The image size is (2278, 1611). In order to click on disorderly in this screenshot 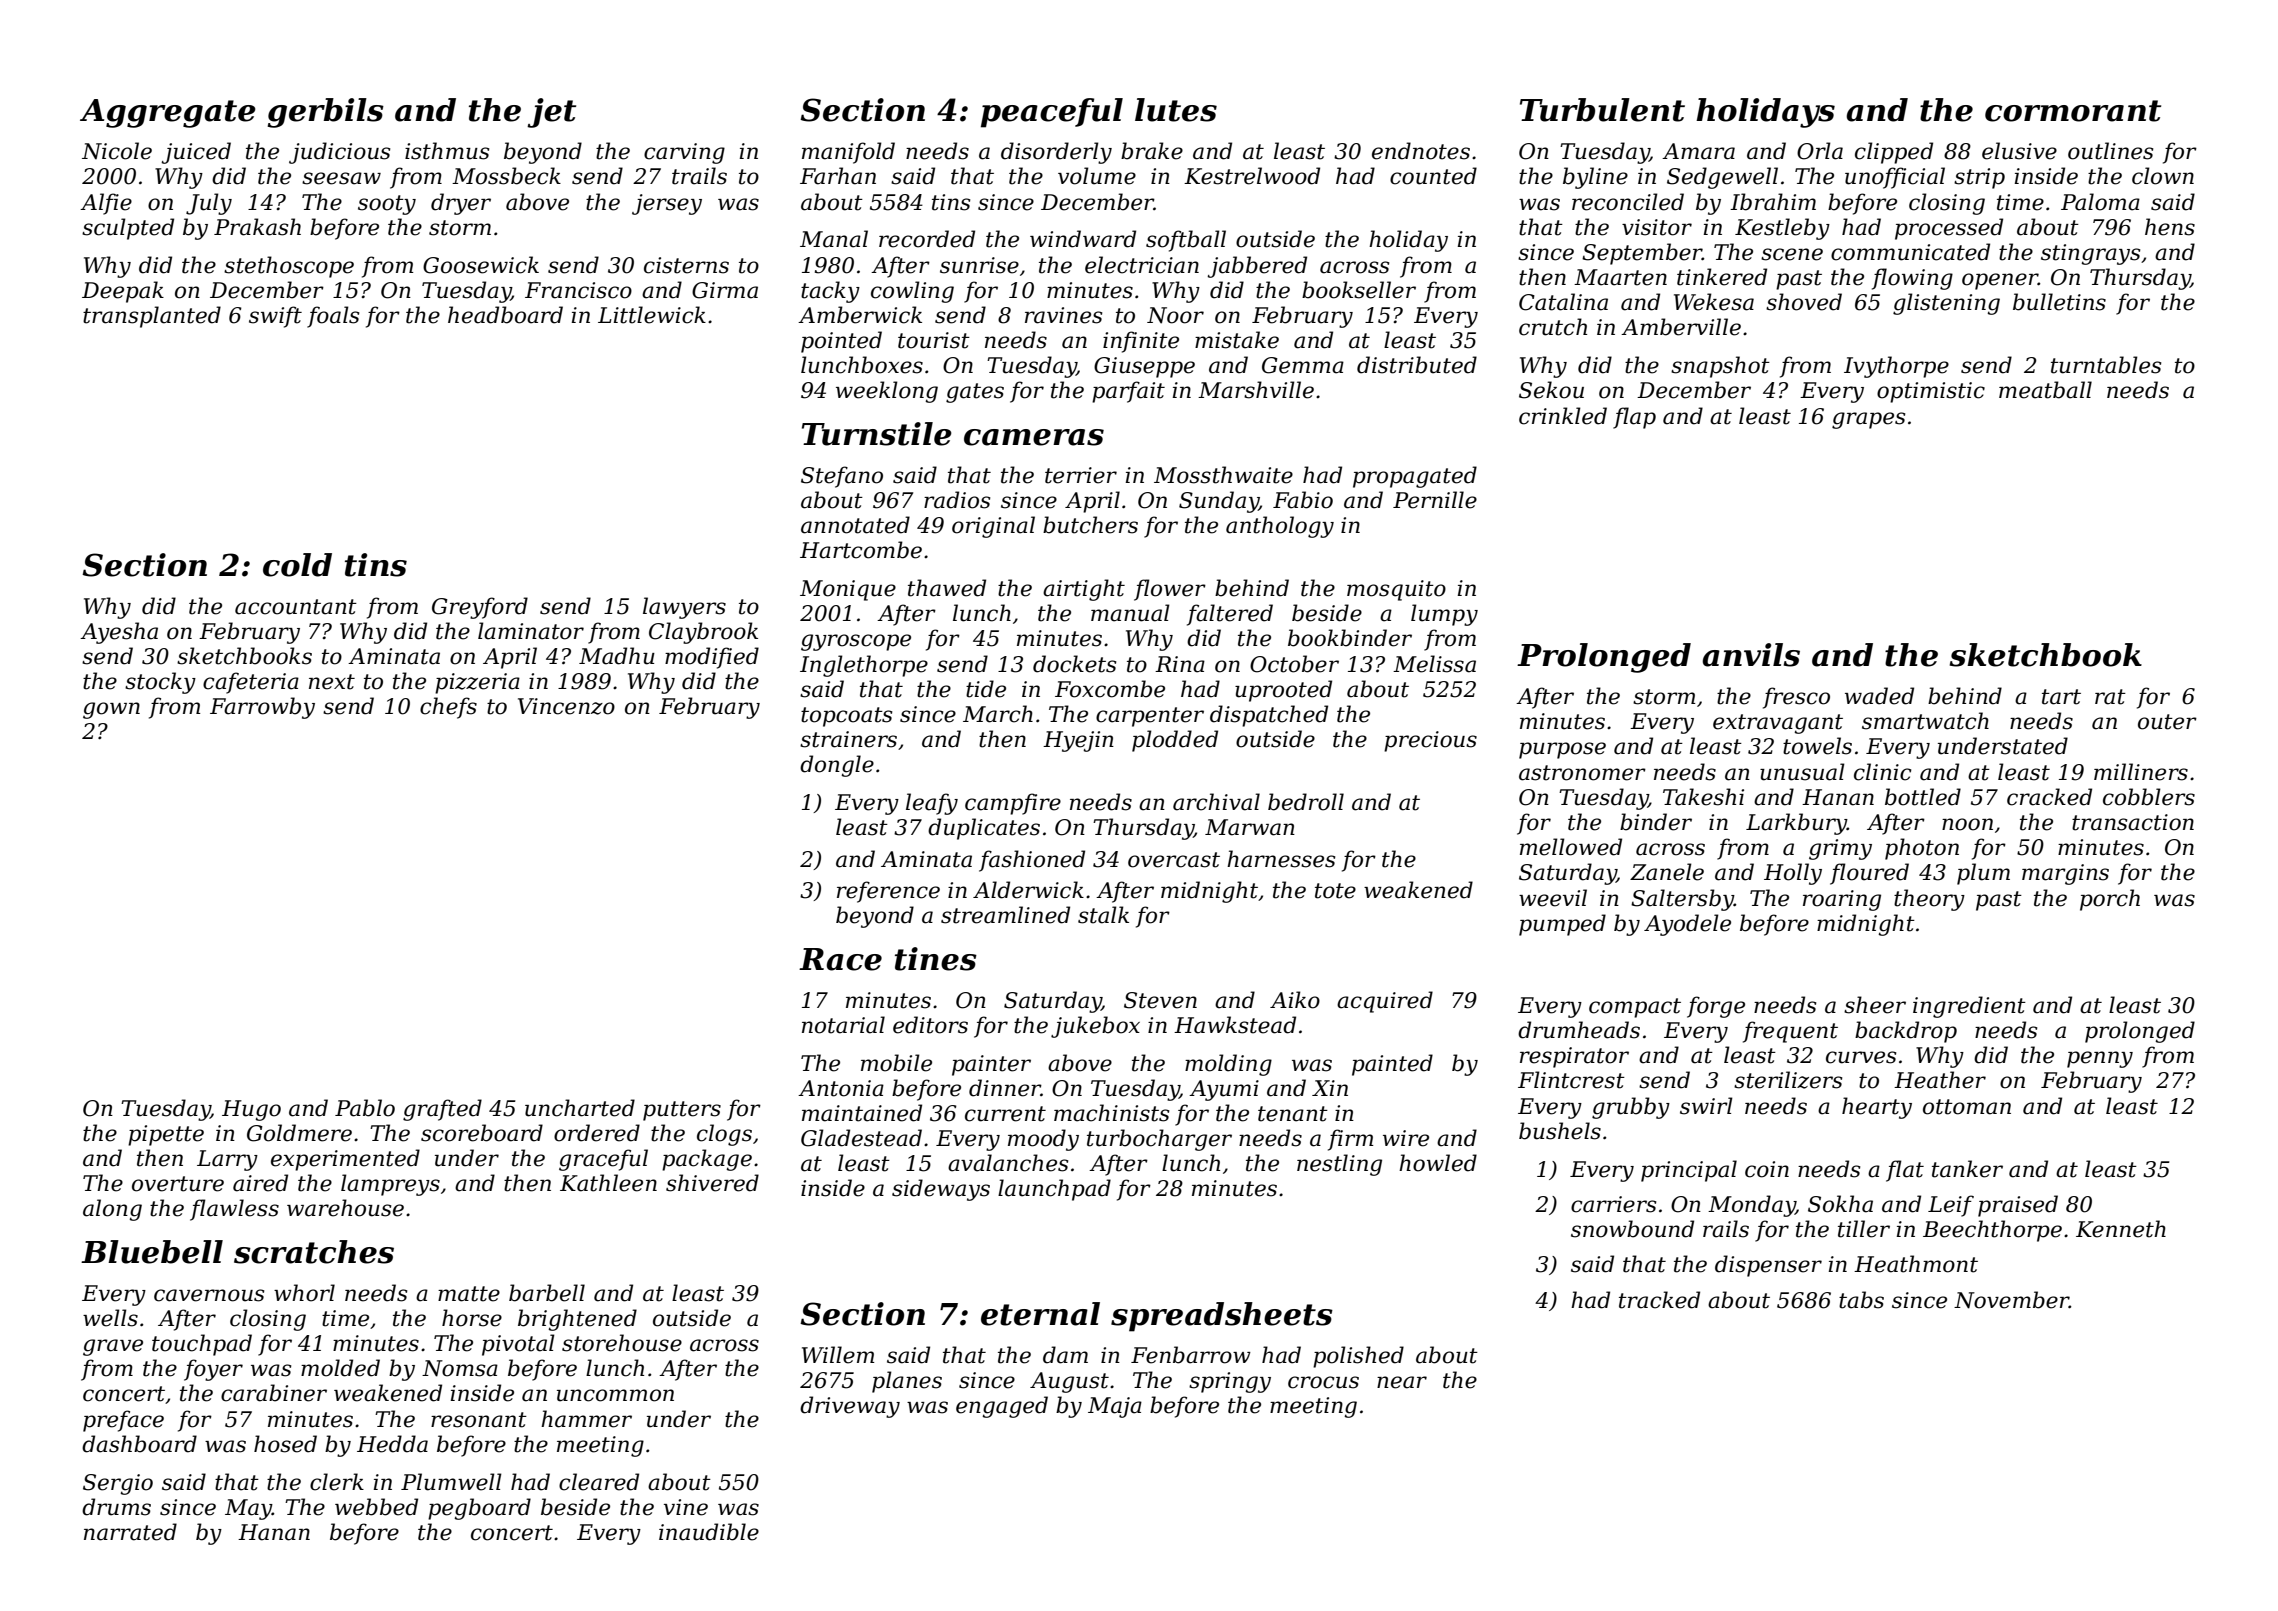, I will do `click(1056, 153)`.
